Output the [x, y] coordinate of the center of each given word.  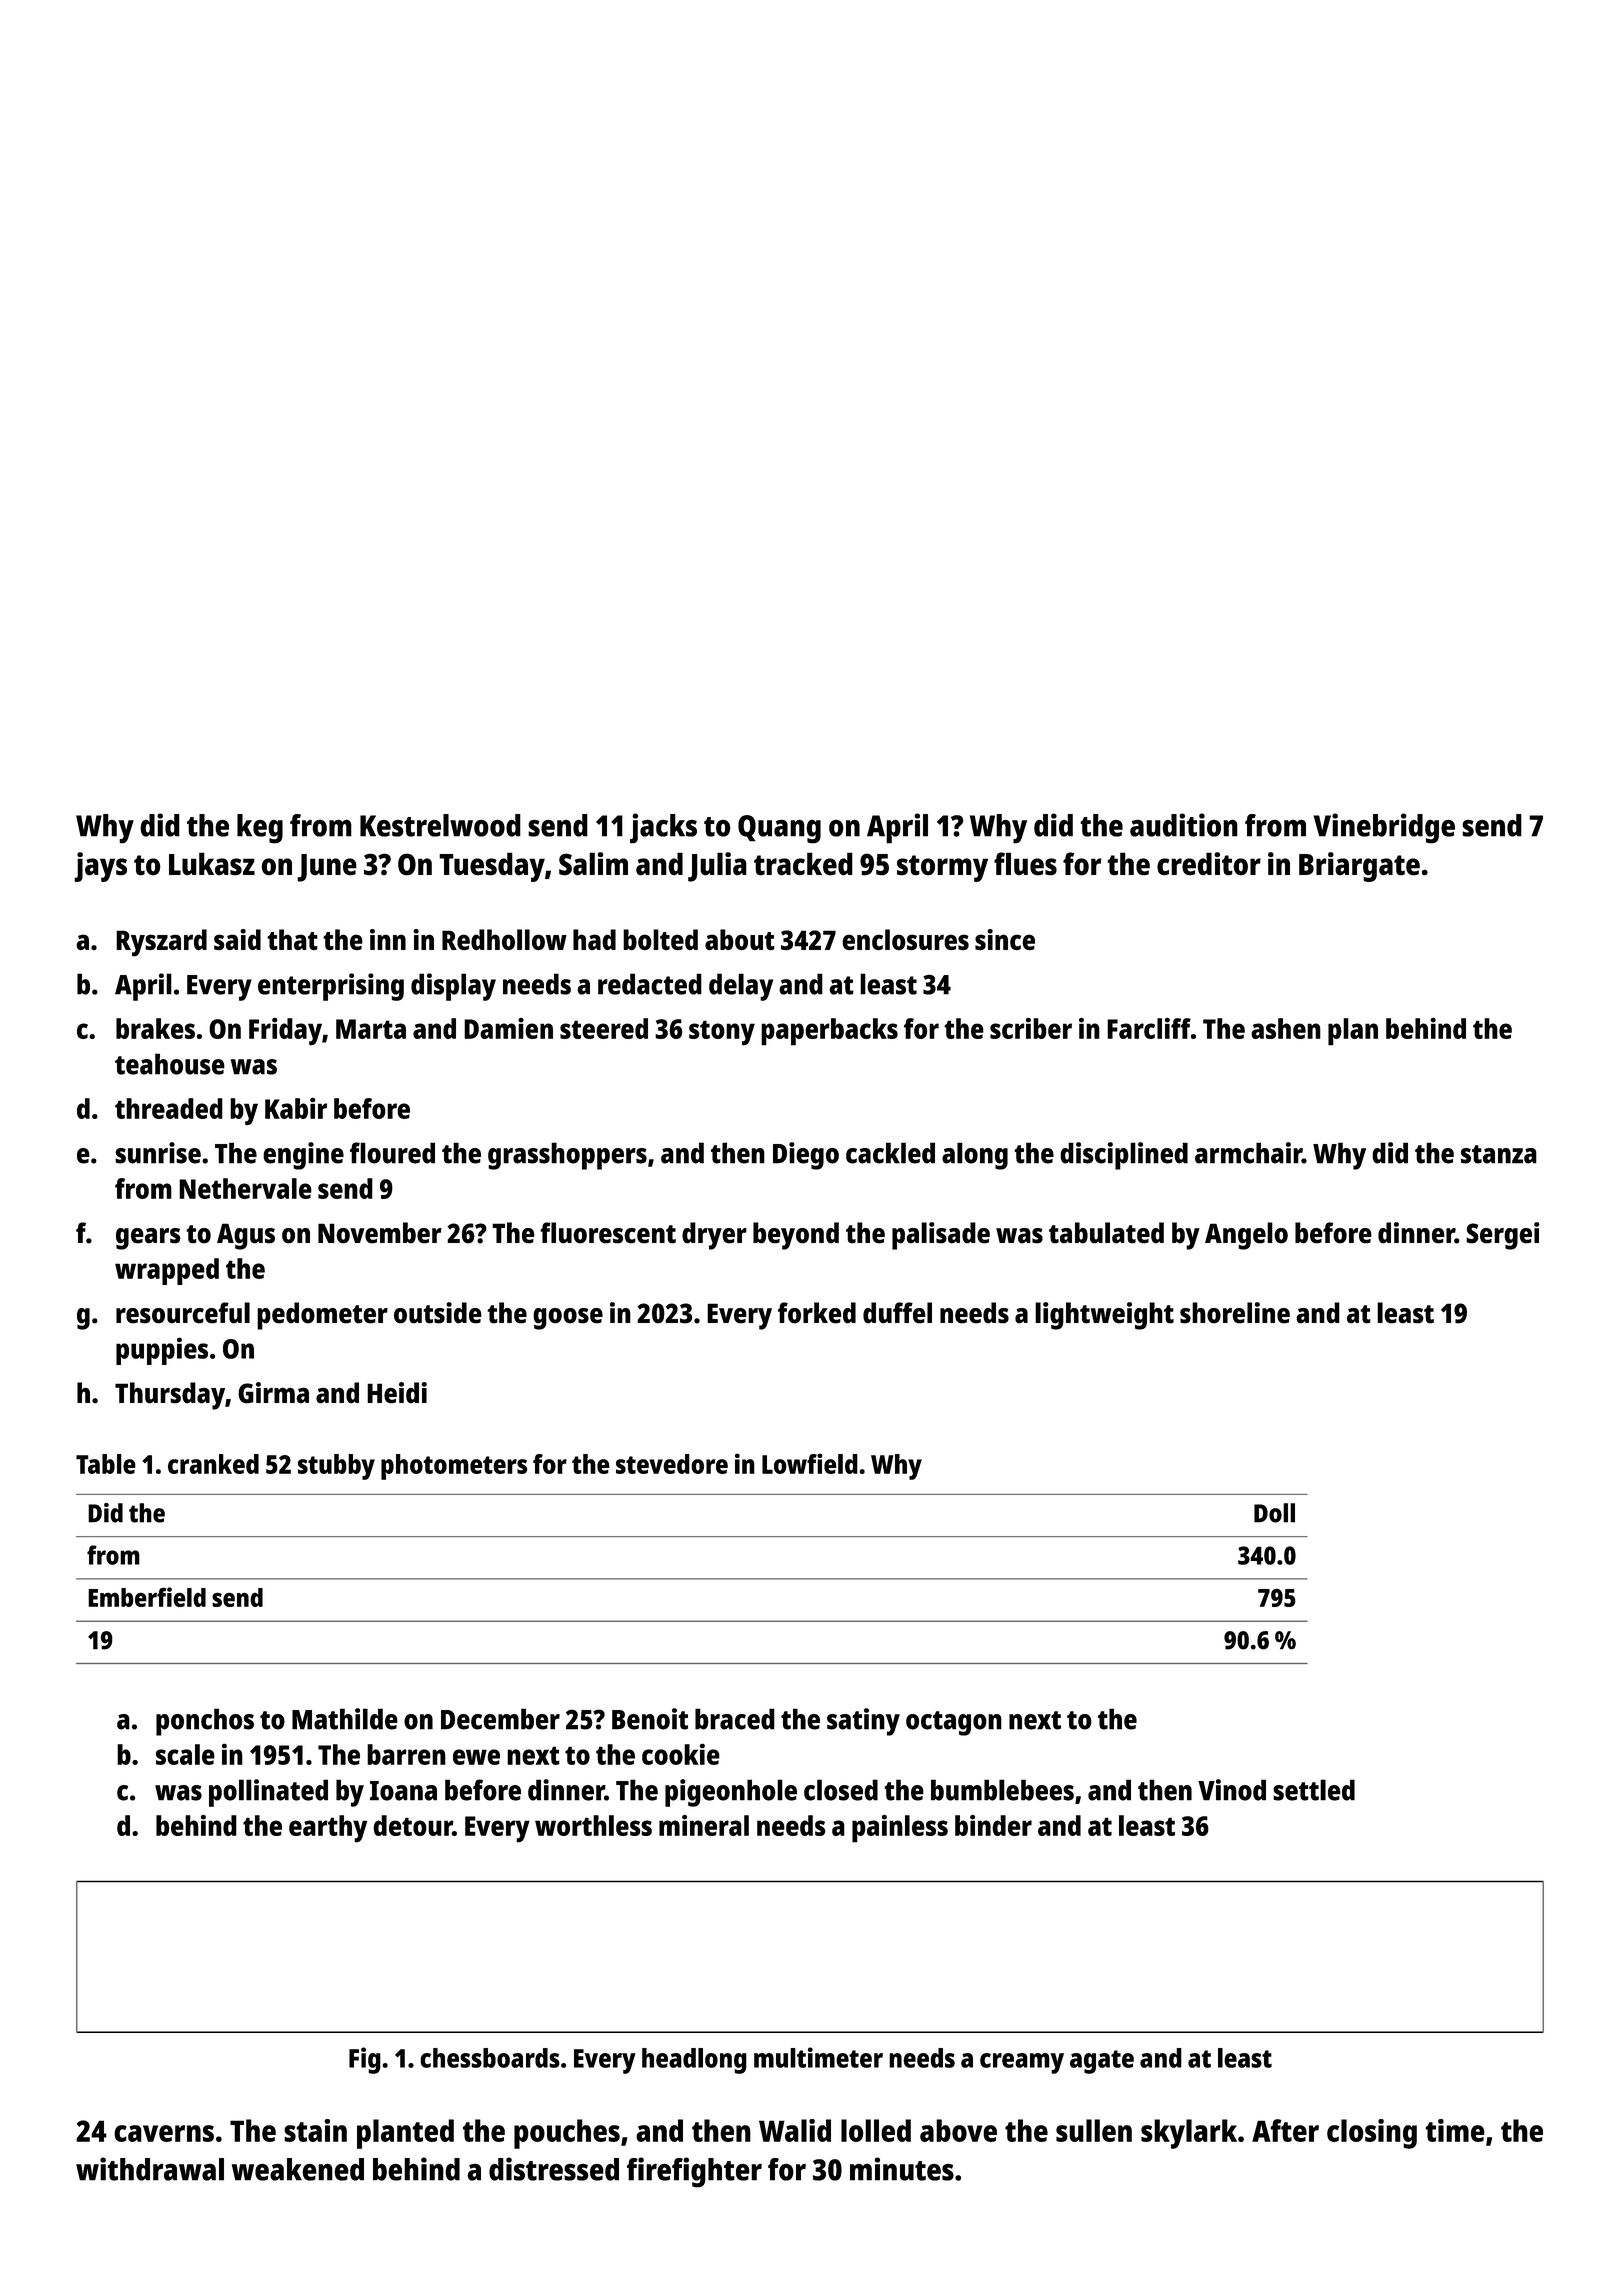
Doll [1274, 1513]
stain [315, 2130]
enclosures [905, 940]
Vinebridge [1384, 828]
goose [568, 1319]
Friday [285, 1032]
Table [106, 1464]
